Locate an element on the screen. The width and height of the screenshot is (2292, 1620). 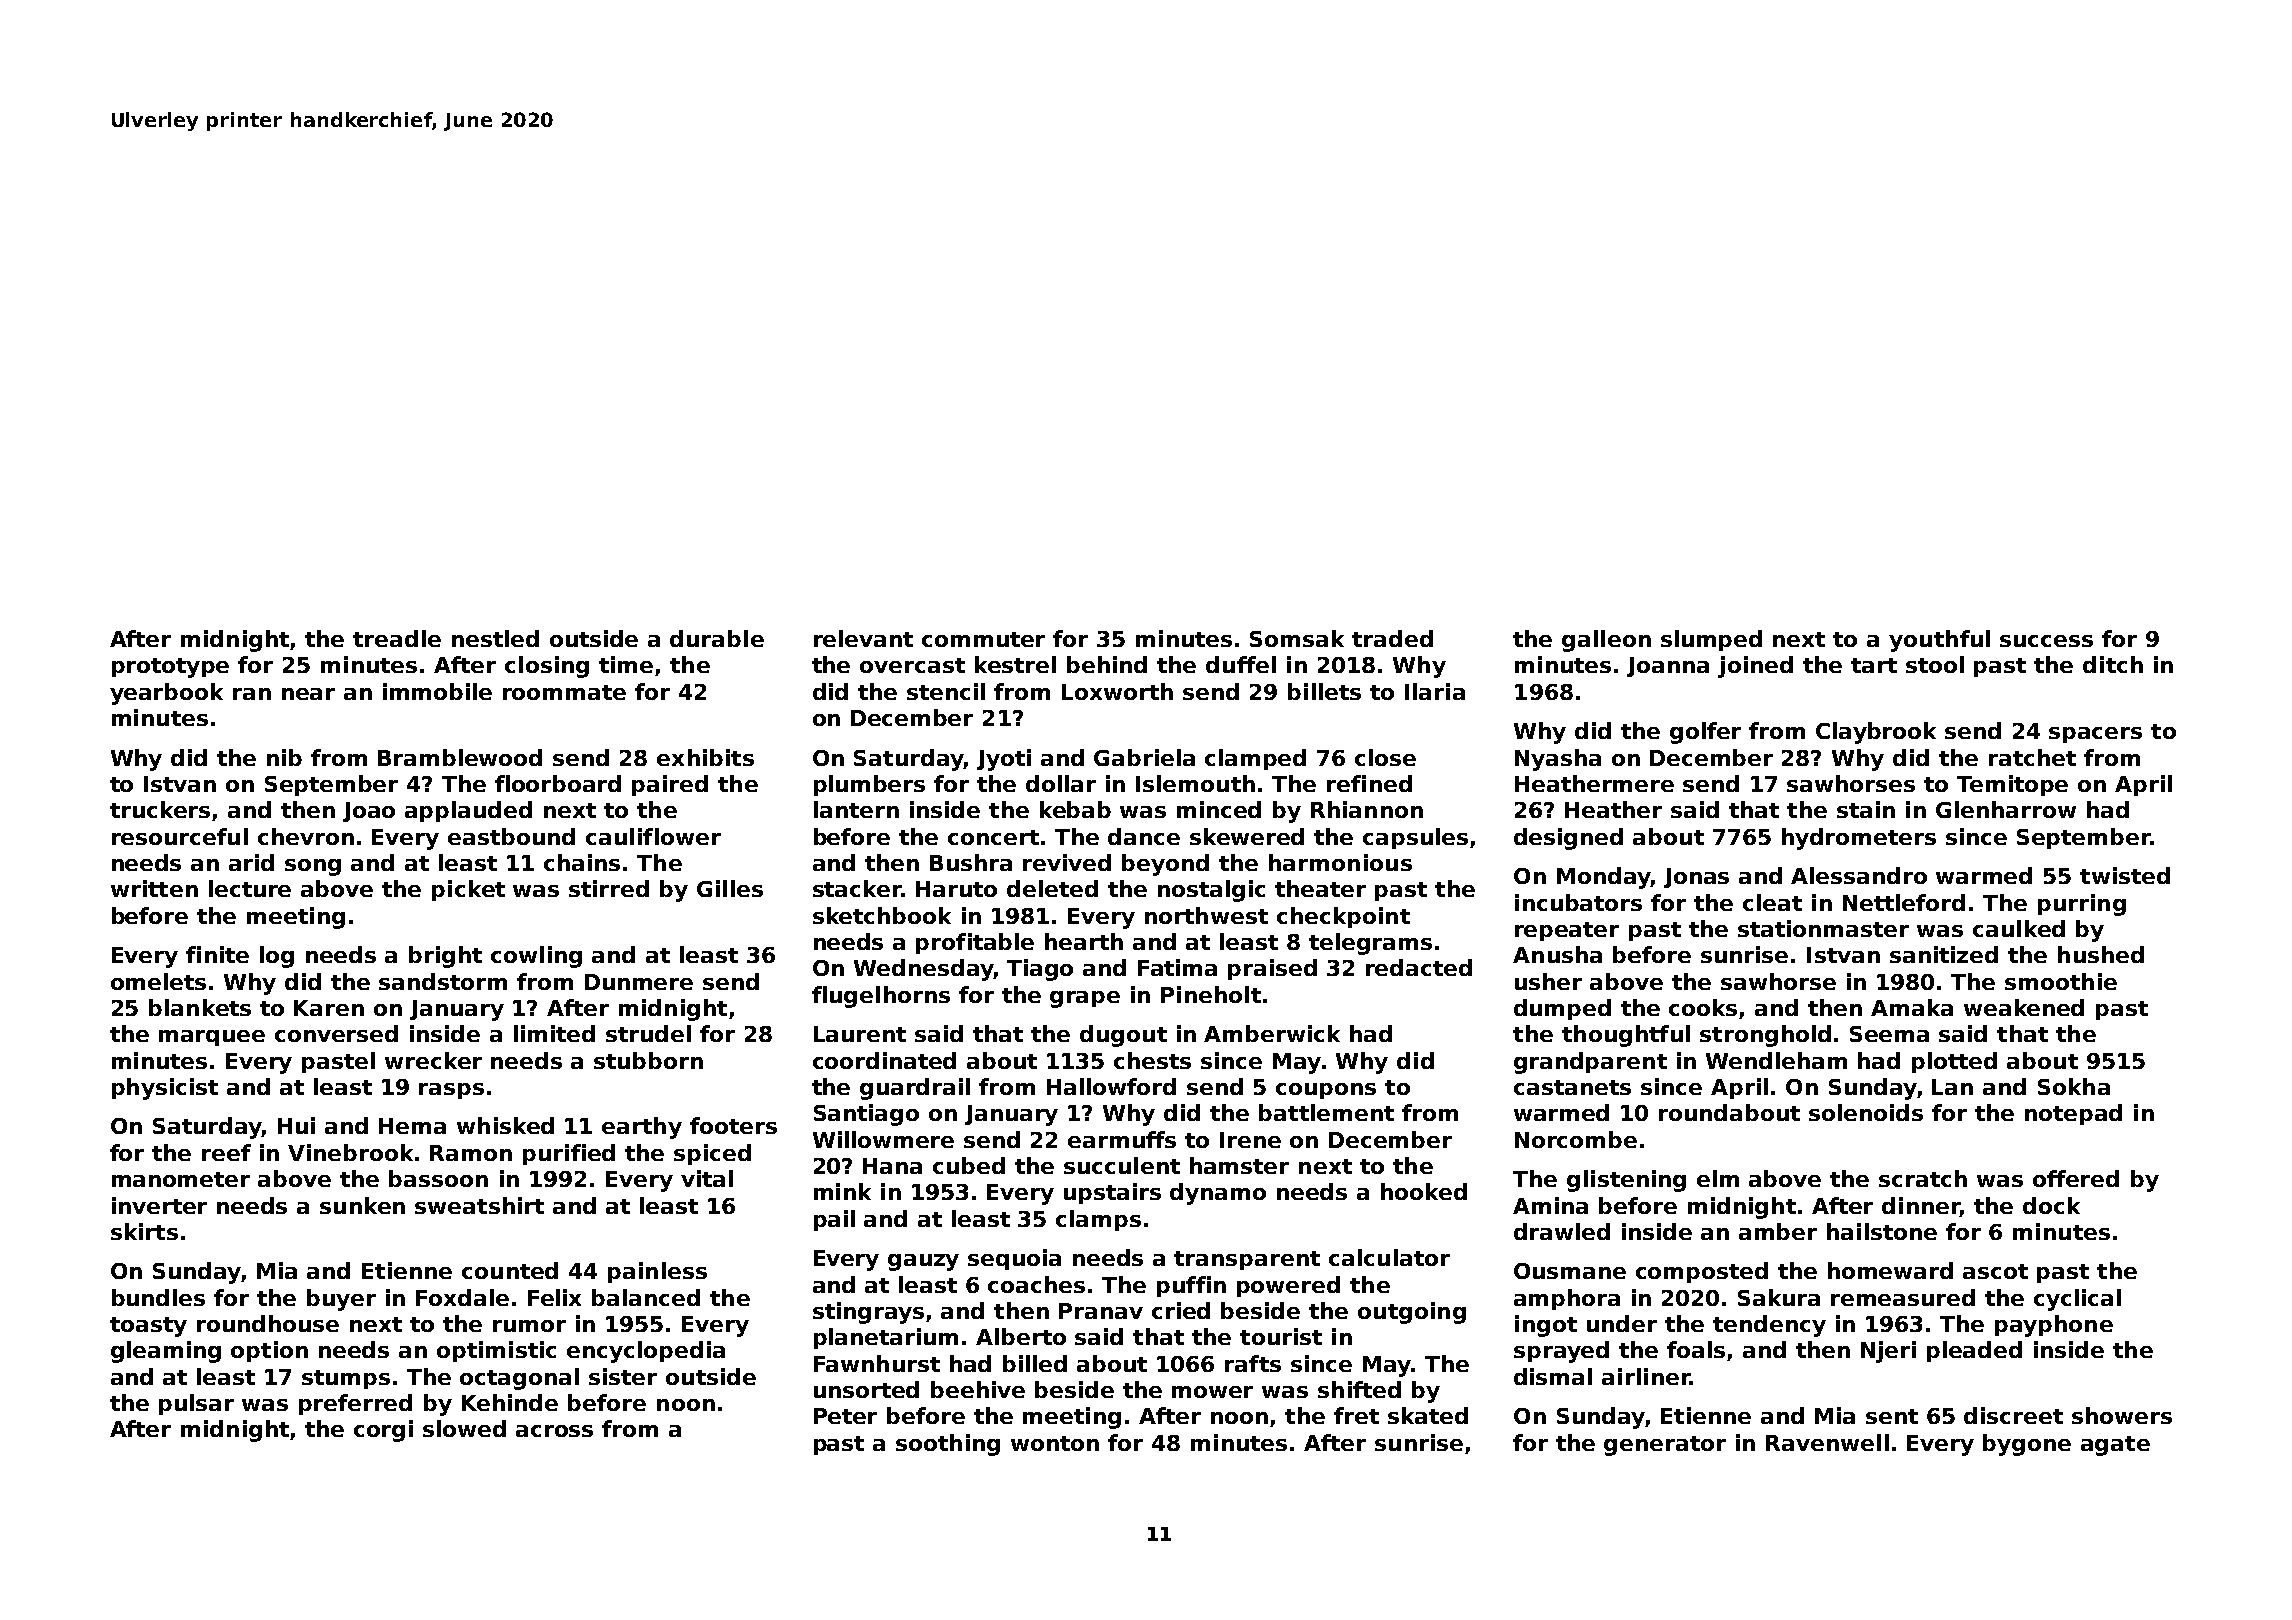
bygone is located at coordinates (2027, 1445).
